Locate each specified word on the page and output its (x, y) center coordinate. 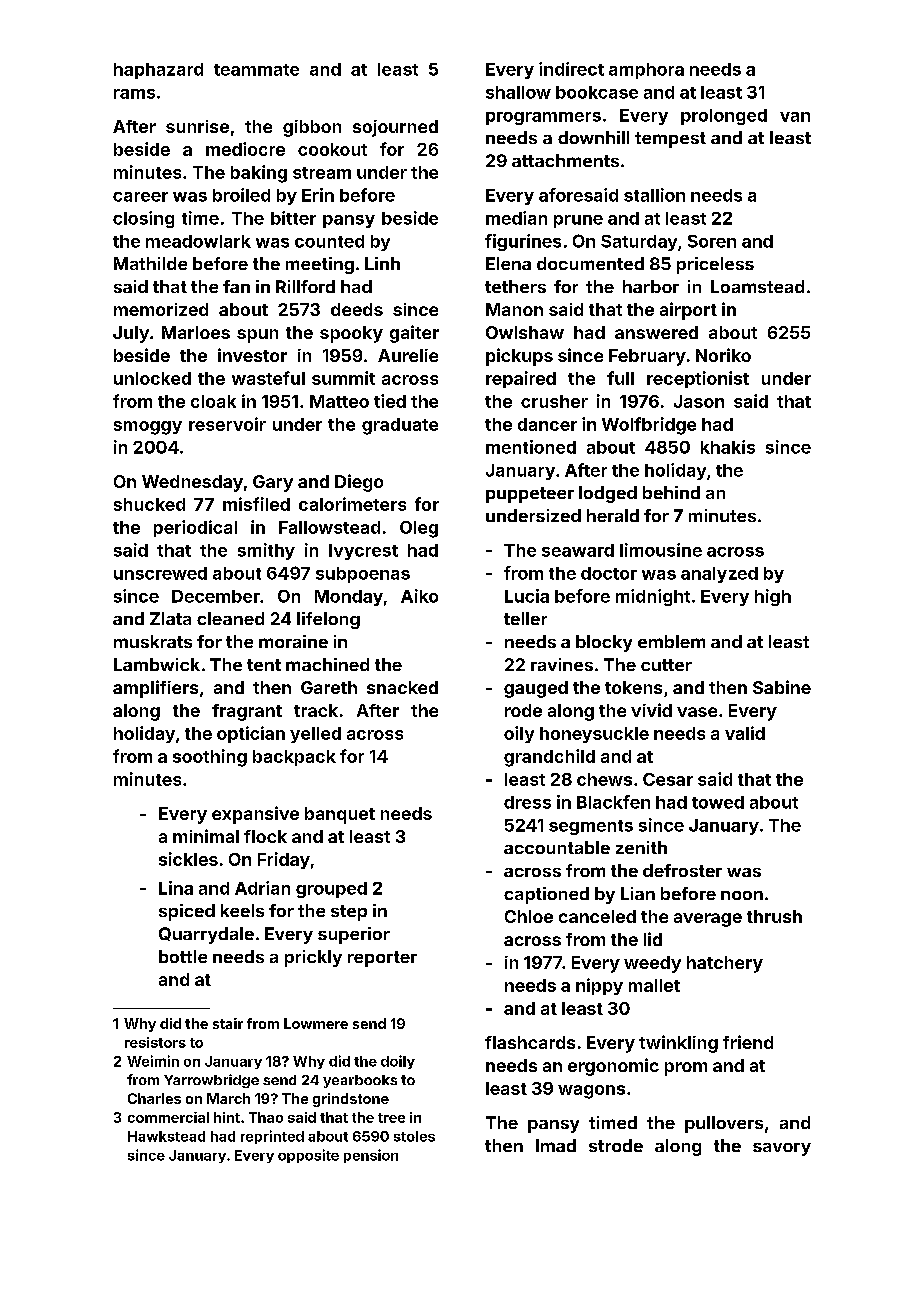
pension (371, 1156)
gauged (536, 689)
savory (782, 1149)
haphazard (158, 71)
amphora (646, 71)
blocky (604, 643)
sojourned (395, 128)
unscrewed (160, 573)
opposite (308, 1156)
